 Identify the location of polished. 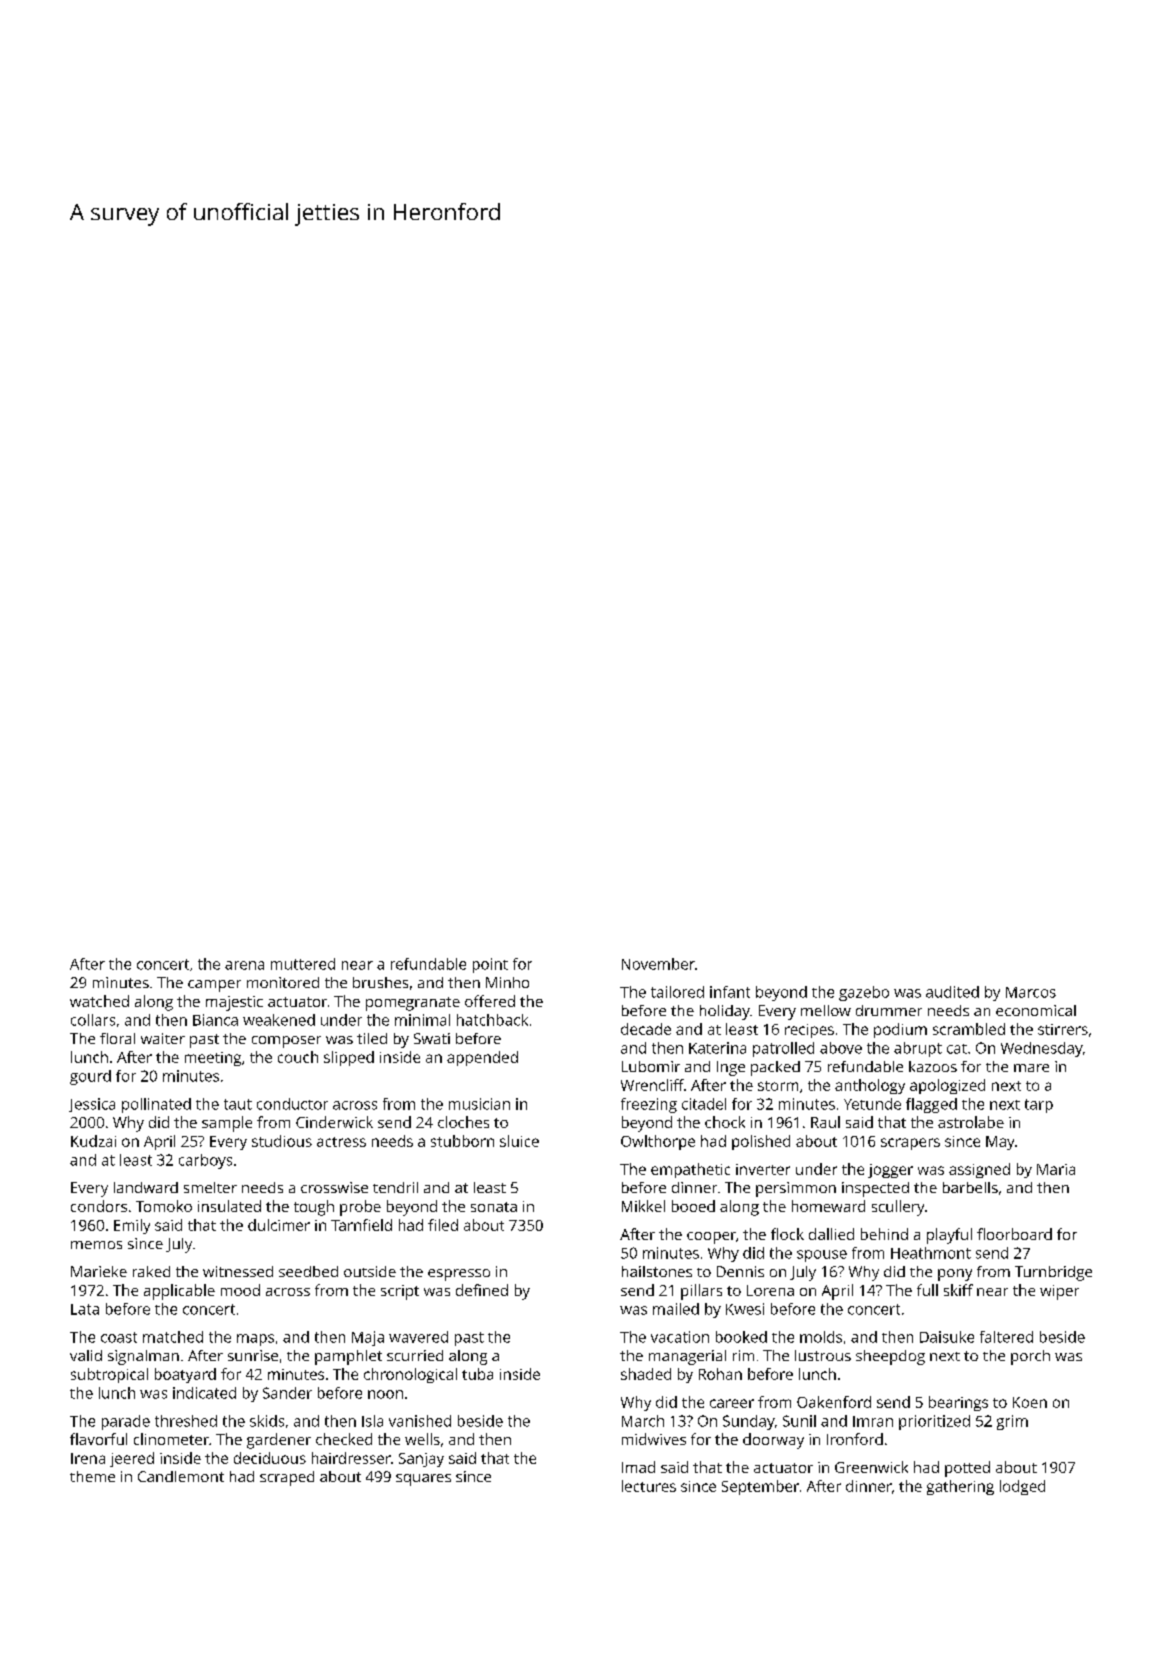
(761, 1142).
